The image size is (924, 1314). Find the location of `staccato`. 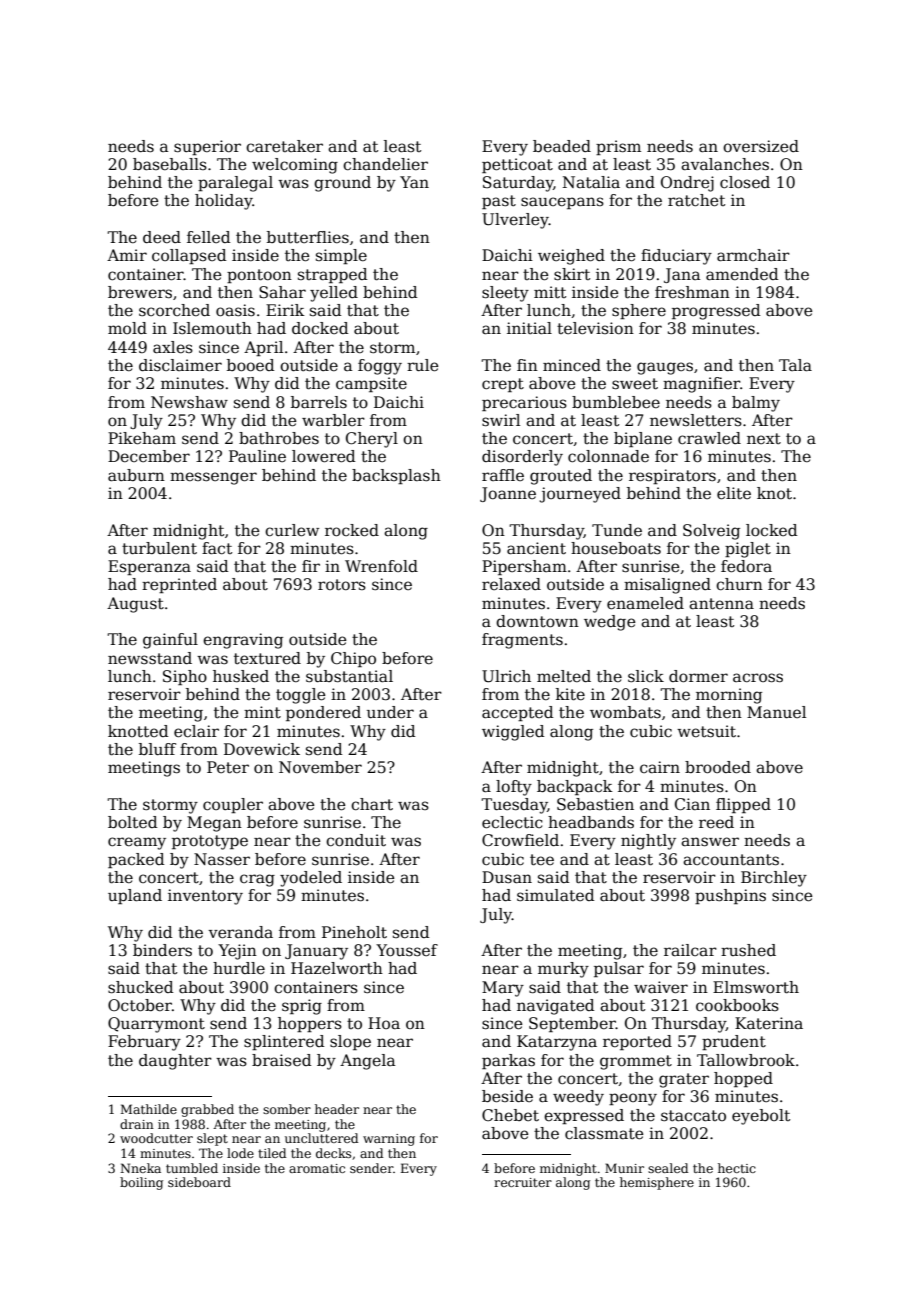

staccato is located at coordinates (693, 1116).
